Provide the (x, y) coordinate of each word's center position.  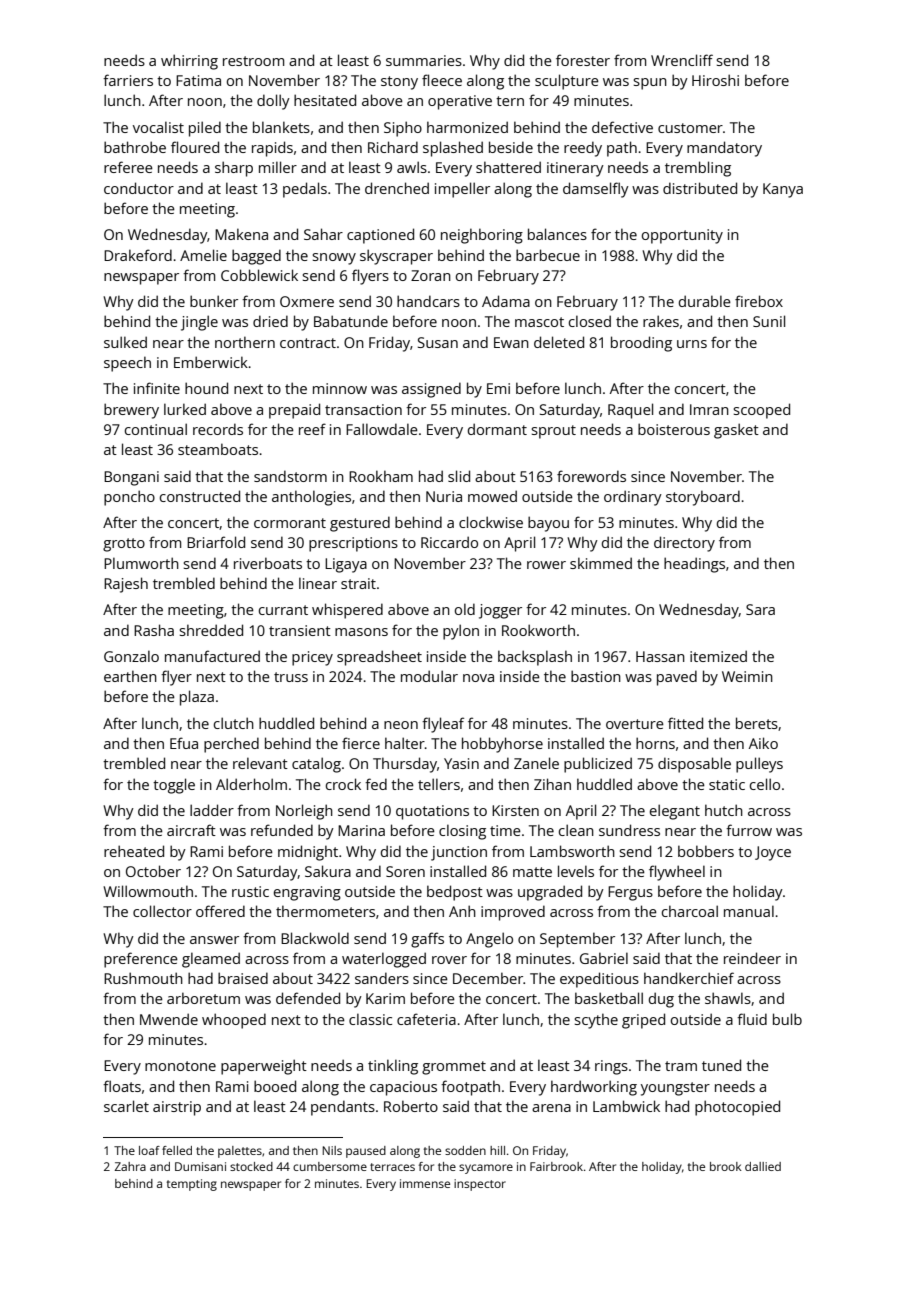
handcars (428, 301)
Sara (760, 609)
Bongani (131, 478)
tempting (192, 1185)
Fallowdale (382, 429)
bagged (256, 257)
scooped (762, 411)
